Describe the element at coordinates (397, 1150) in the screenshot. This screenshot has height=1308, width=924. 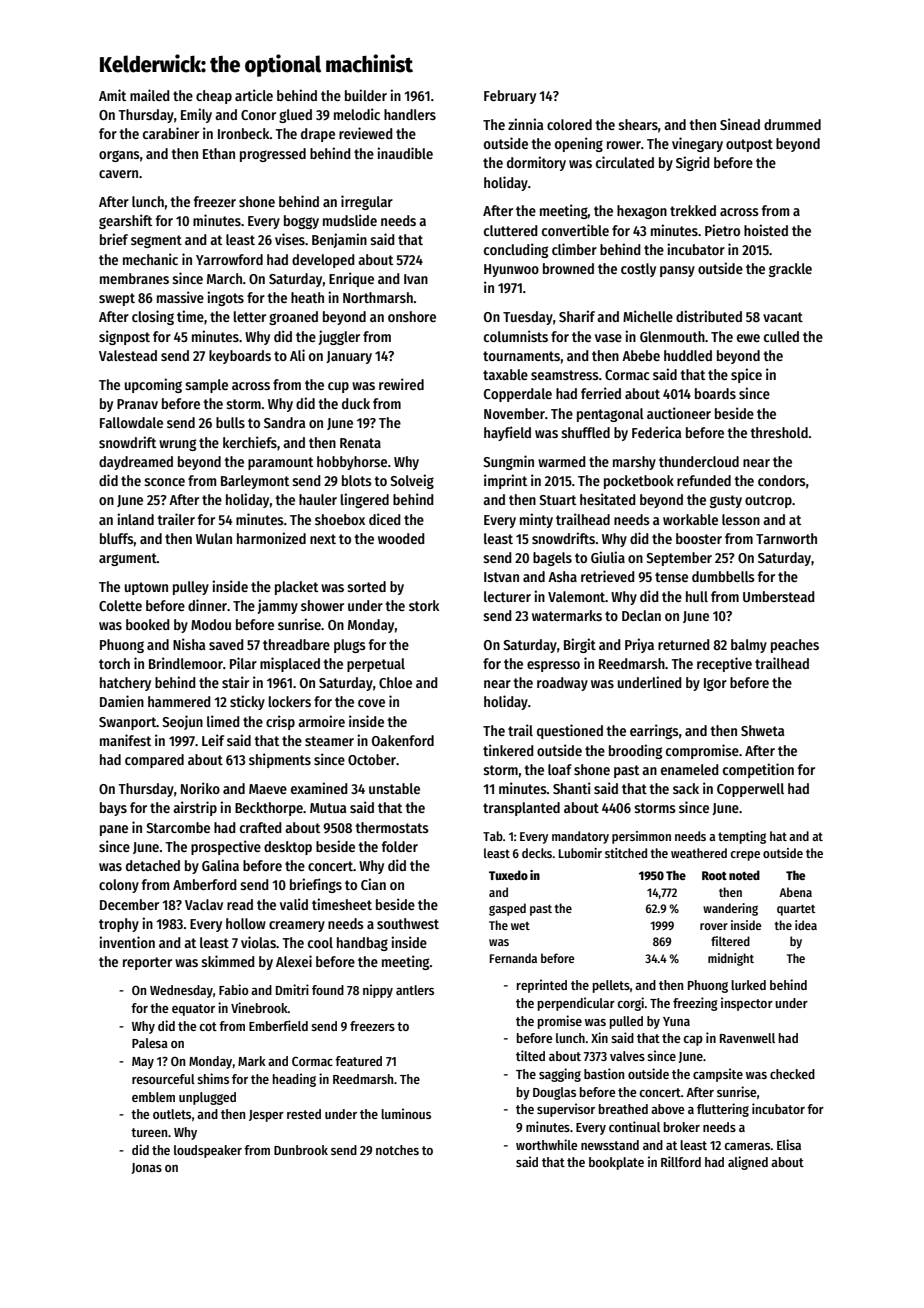
I see `notches` at that location.
